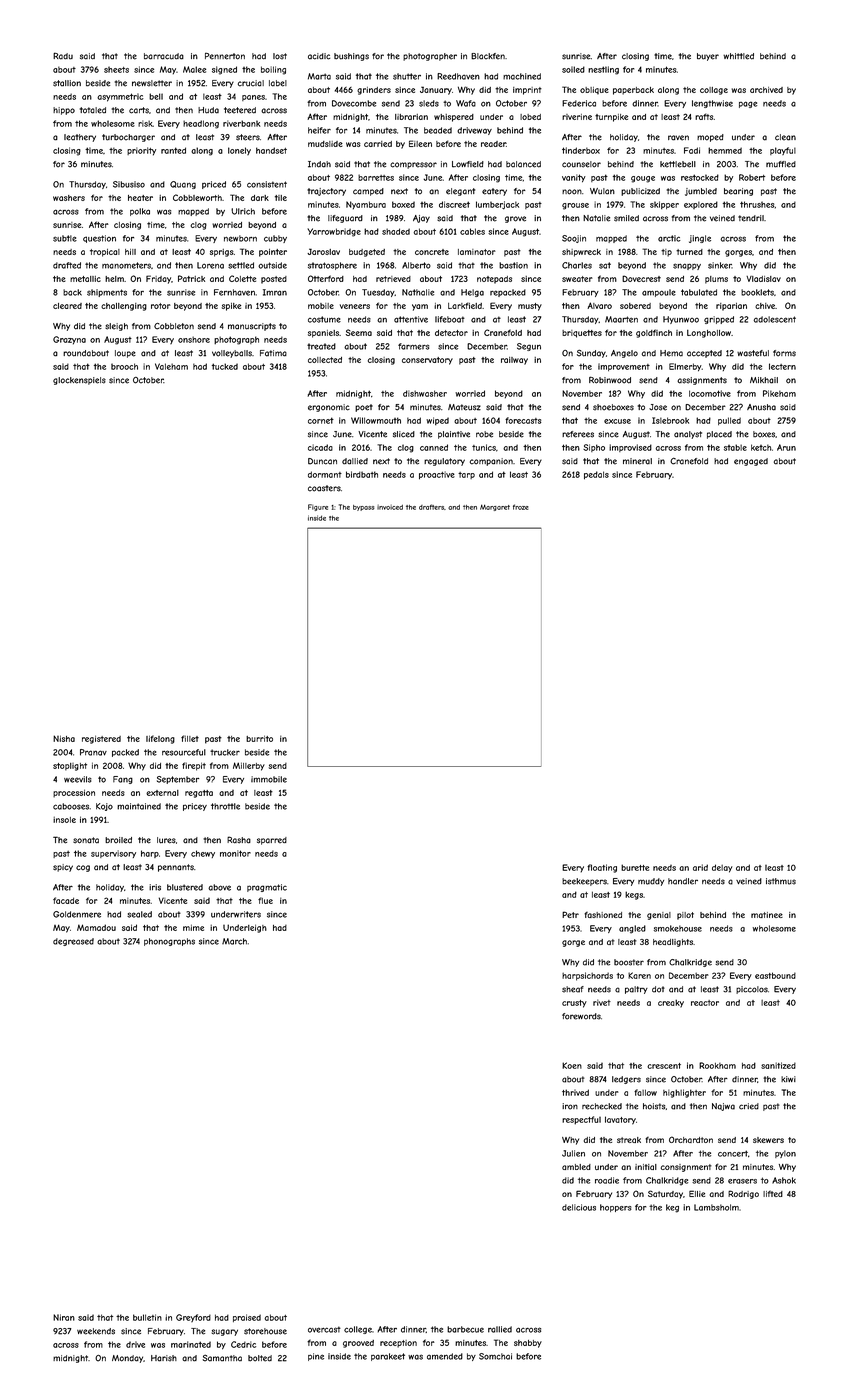  I want to click on improvement, so click(624, 367).
